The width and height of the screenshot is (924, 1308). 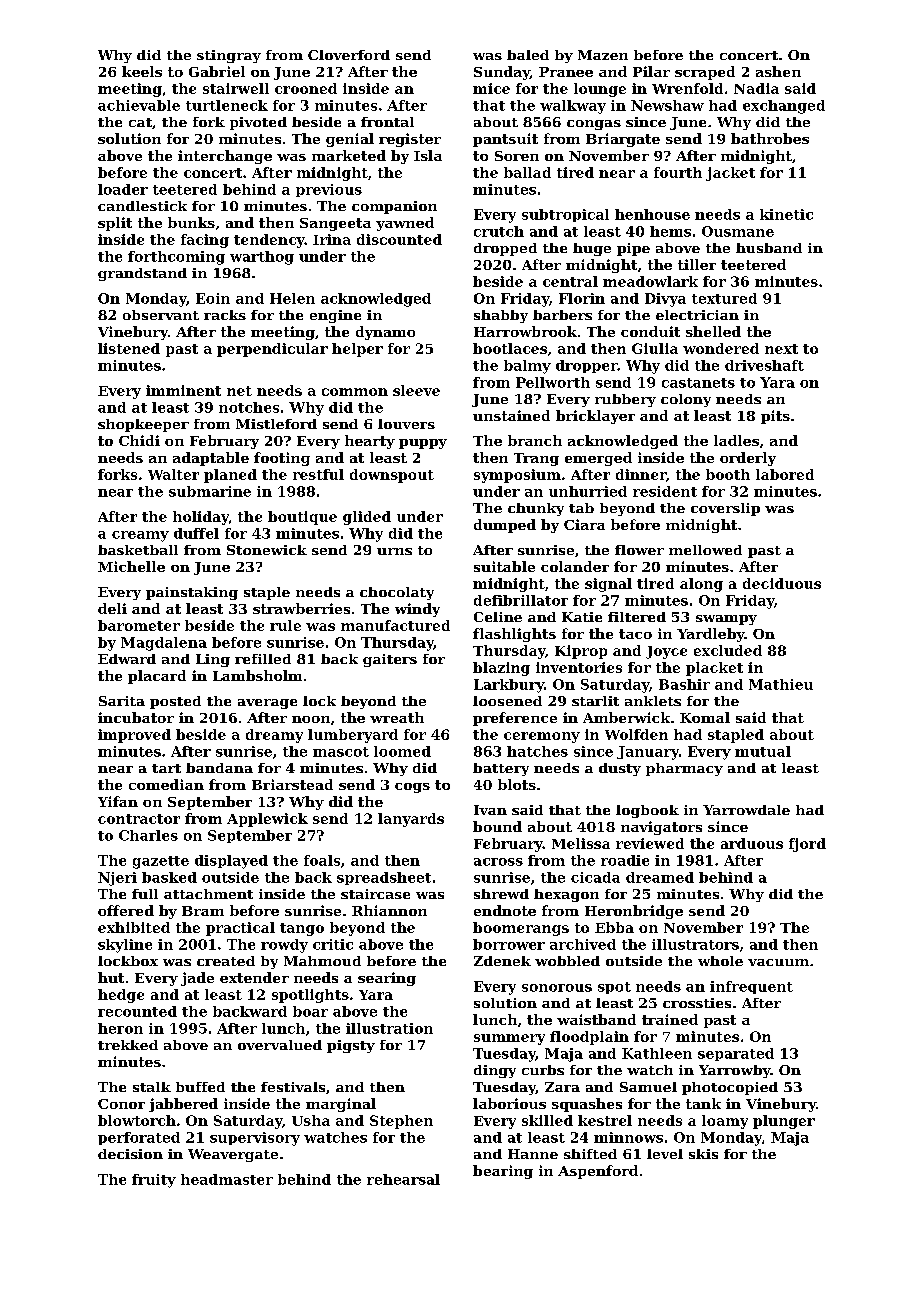 What do you see at coordinates (511, 415) in the screenshot?
I see `unstained` at bounding box center [511, 415].
